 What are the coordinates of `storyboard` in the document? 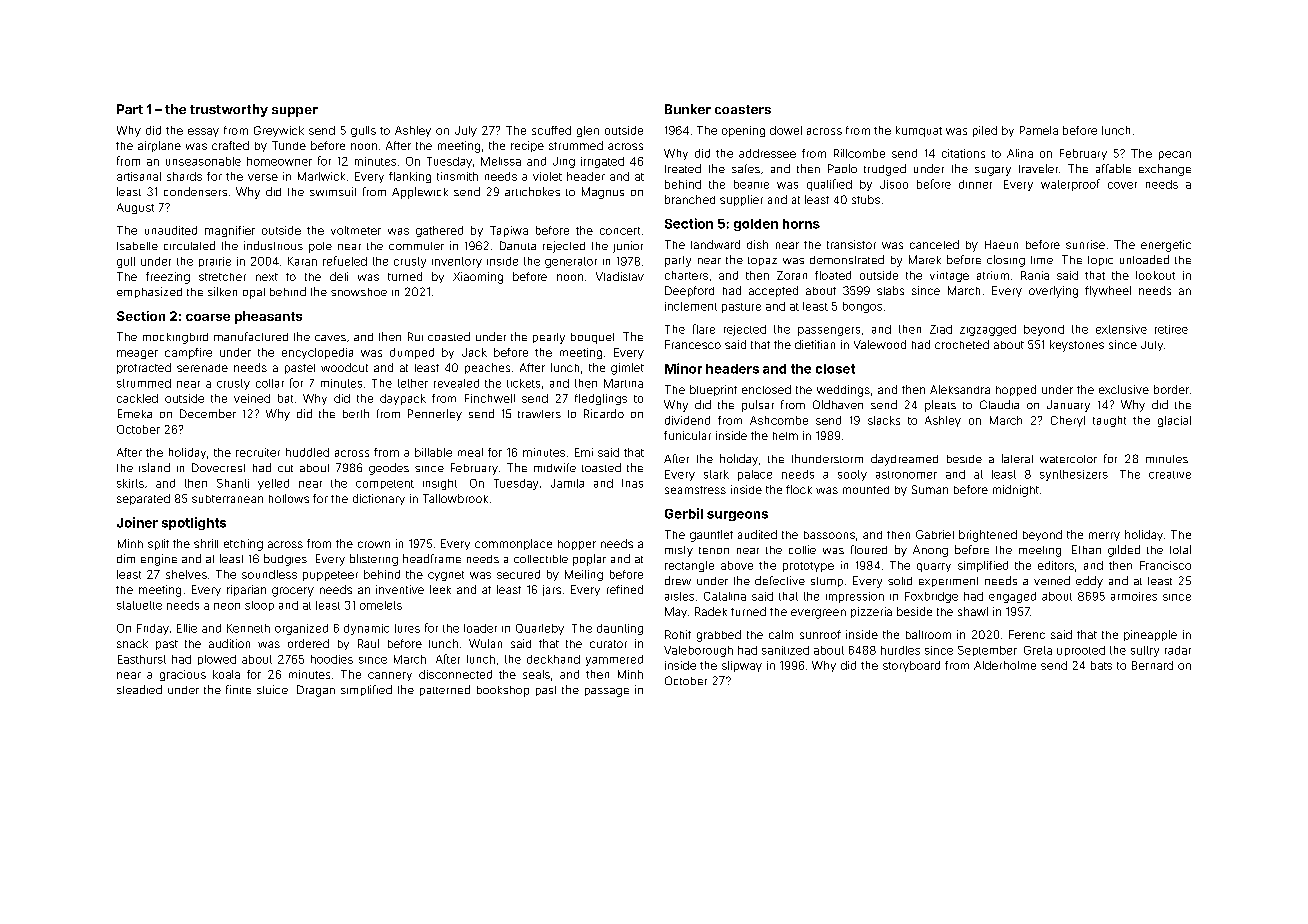 It's located at (911, 666).
